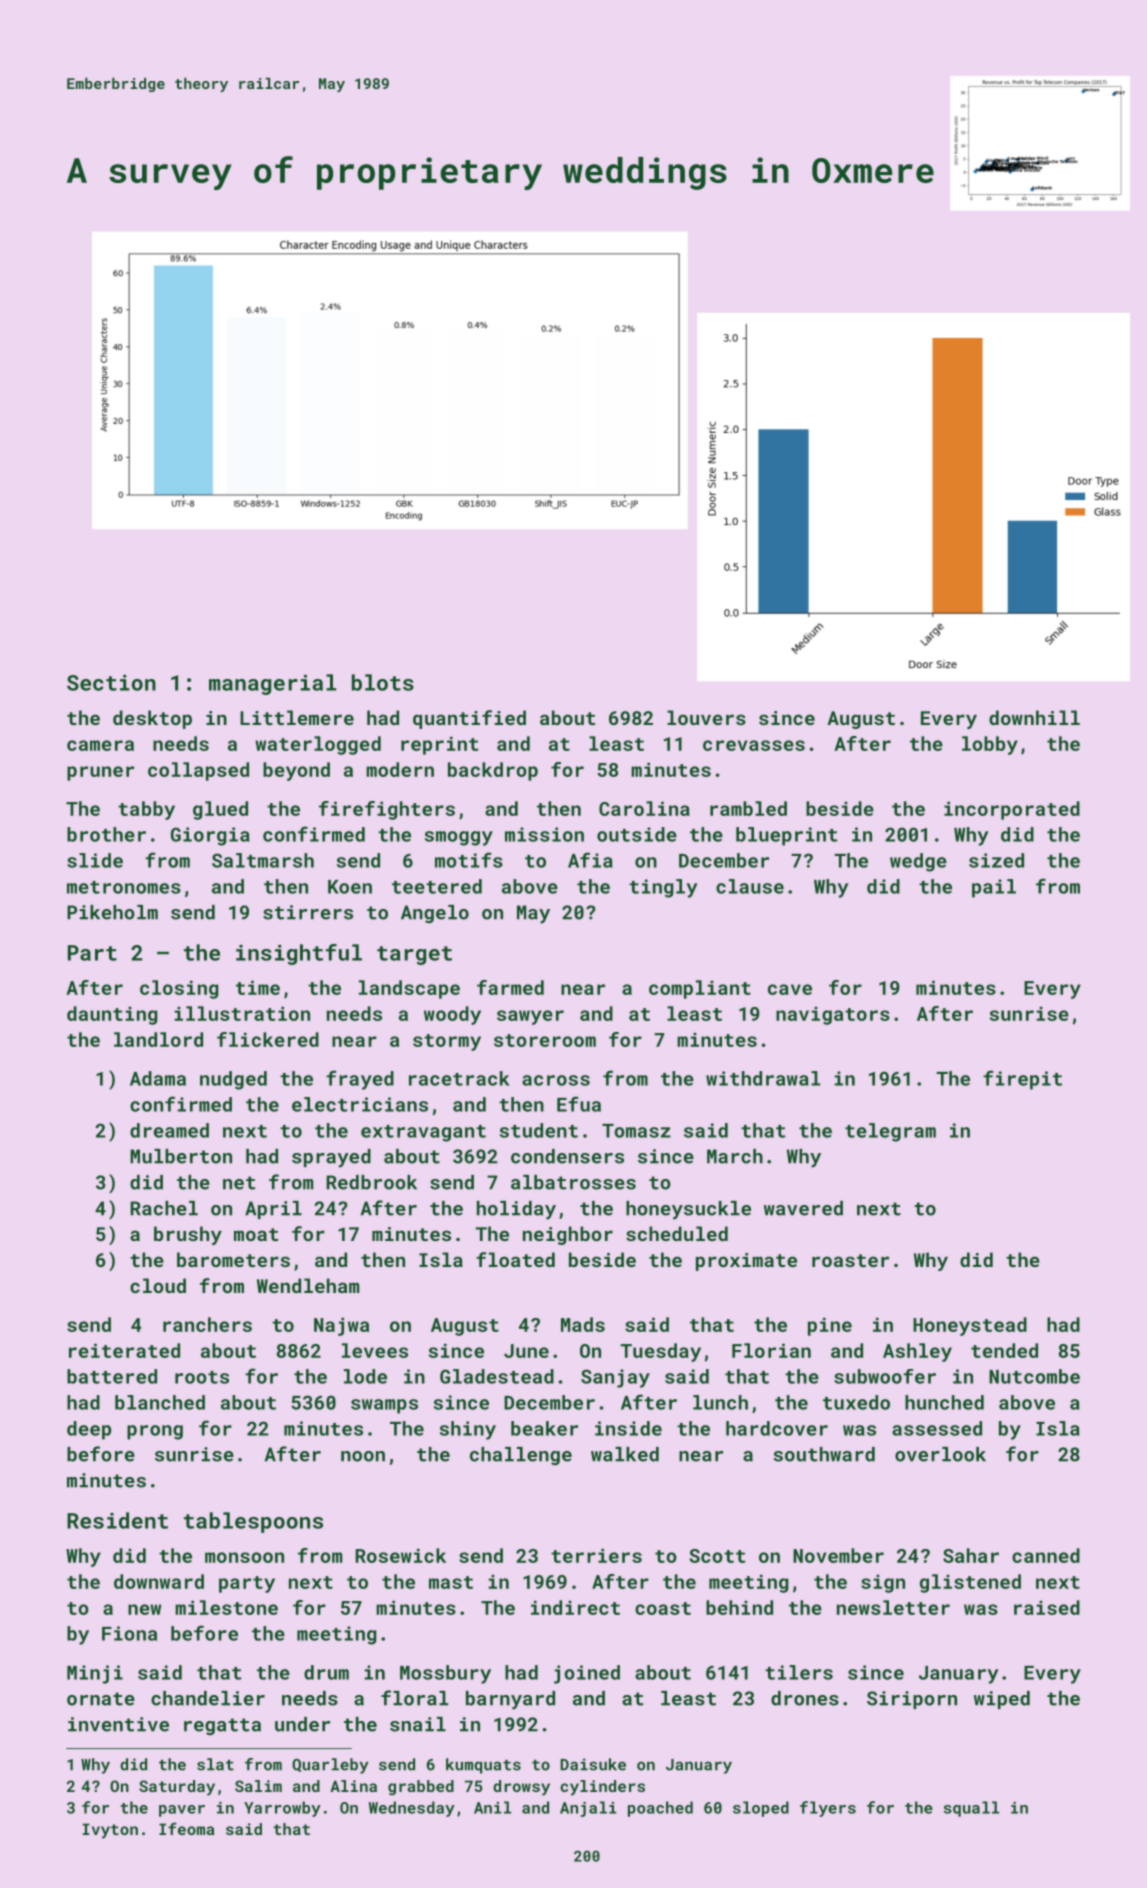  I want to click on challenge, so click(521, 1456).
